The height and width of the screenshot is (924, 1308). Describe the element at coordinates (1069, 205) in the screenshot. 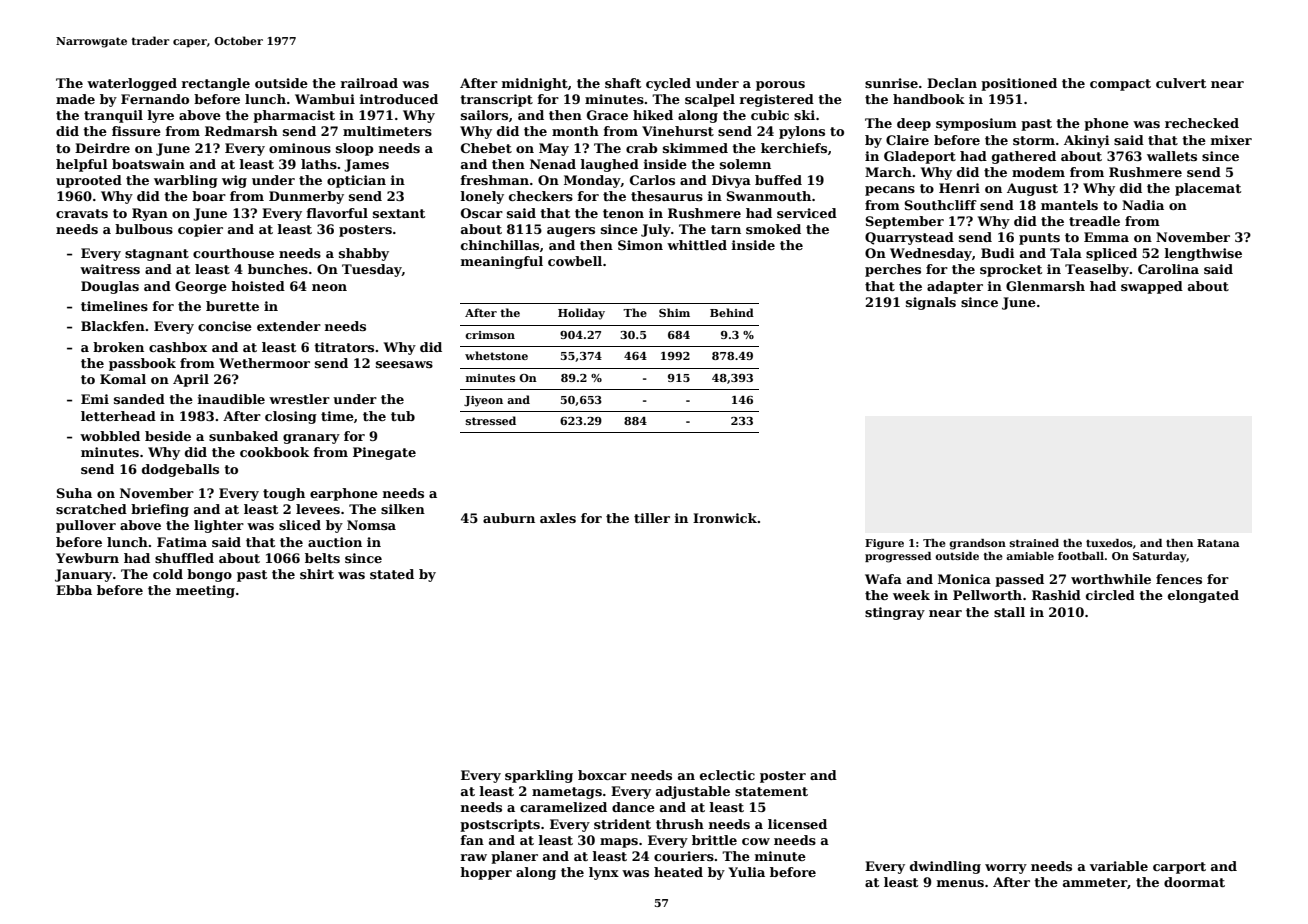

I see `mantels` at that location.
